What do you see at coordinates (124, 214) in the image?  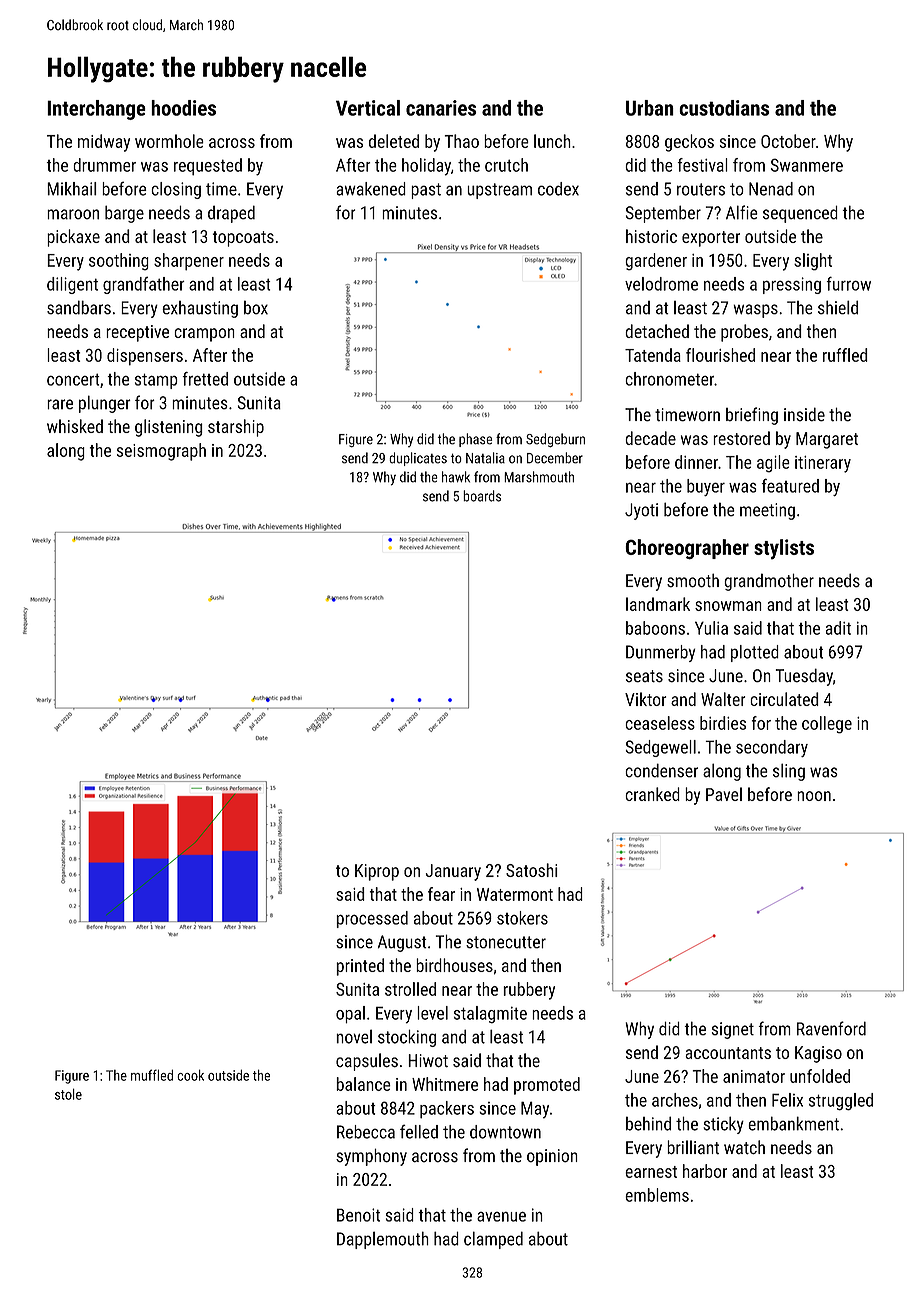 I see `barge` at bounding box center [124, 214].
